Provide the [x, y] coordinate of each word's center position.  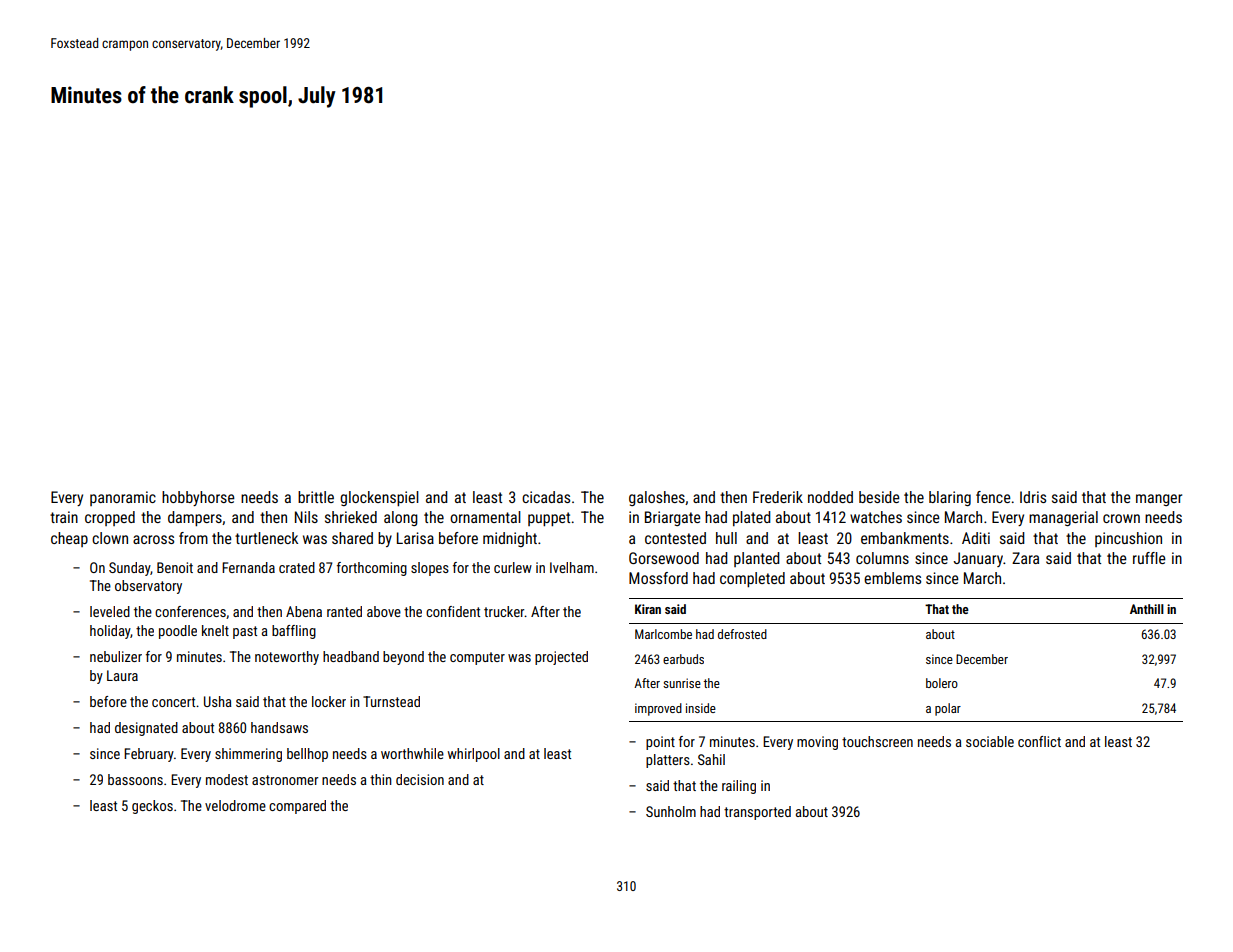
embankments [905, 538]
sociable [990, 741]
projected [561, 658]
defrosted [742, 634]
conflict [1039, 741]
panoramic [123, 498]
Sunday [130, 569]
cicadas [546, 497]
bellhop [307, 755]
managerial [1063, 518]
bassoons [135, 779]
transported [757, 813]
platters [668, 761]
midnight [510, 539]
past [245, 632]
